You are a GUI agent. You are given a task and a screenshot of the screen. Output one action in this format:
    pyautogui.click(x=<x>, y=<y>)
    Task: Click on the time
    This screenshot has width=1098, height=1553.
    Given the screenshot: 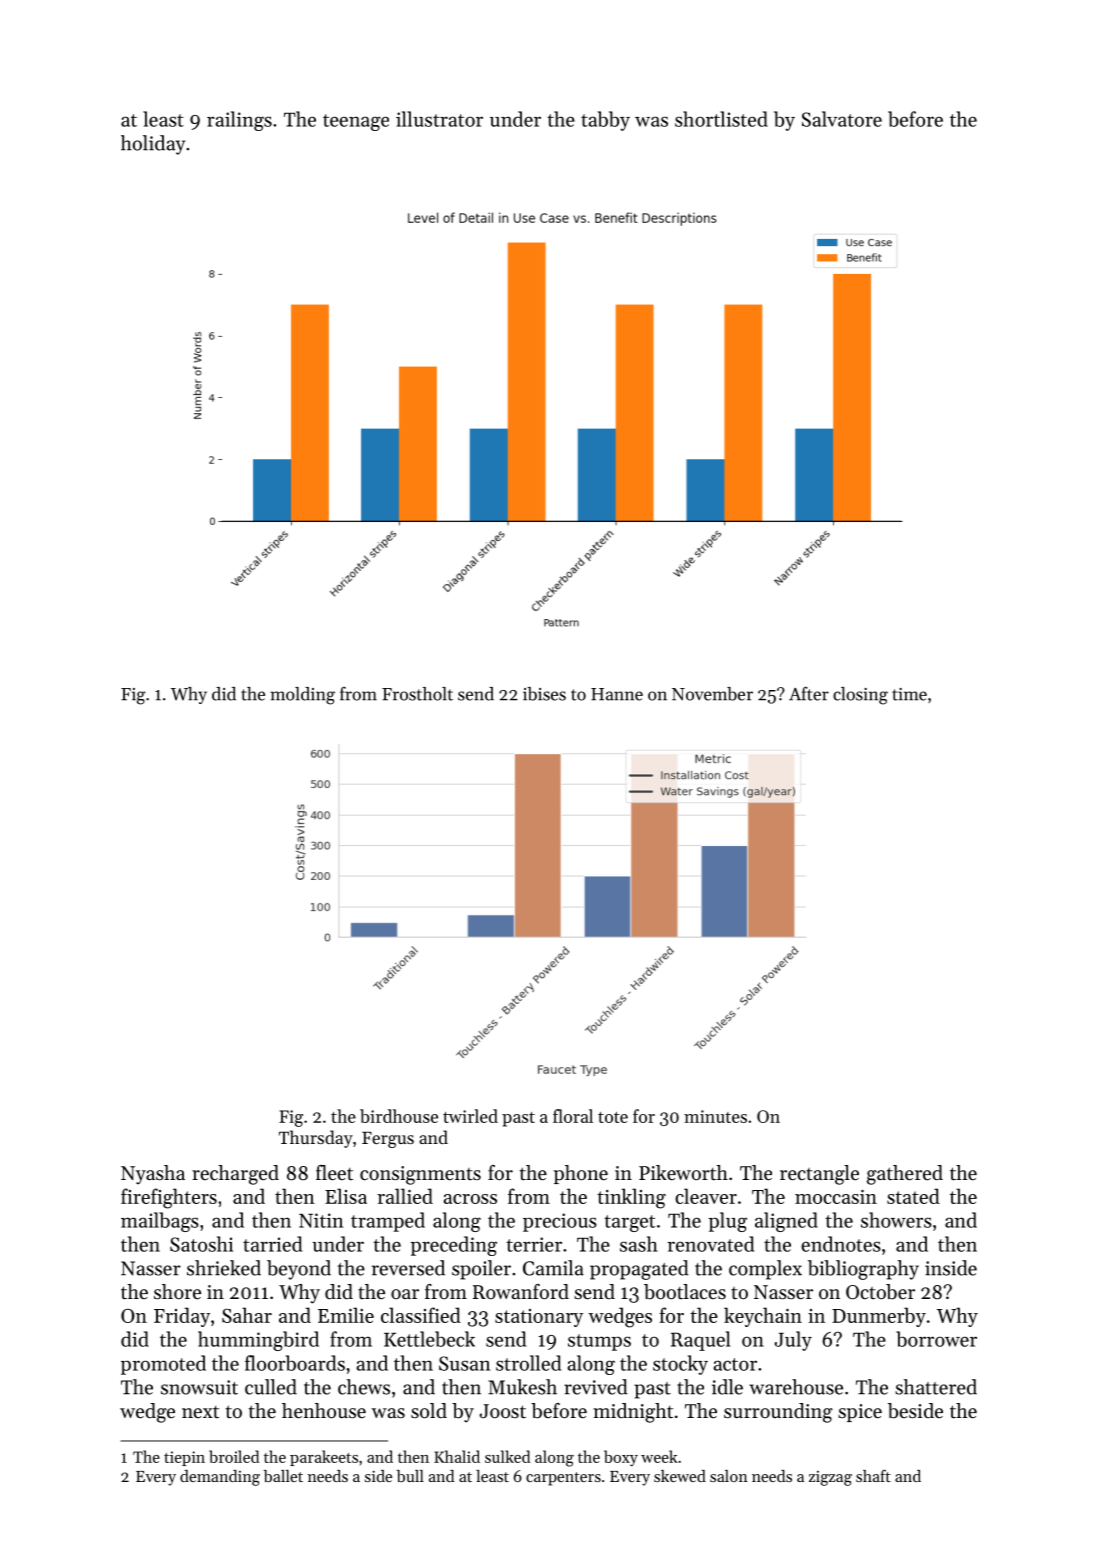 What is the action you would take?
    pyautogui.click(x=909, y=694)
